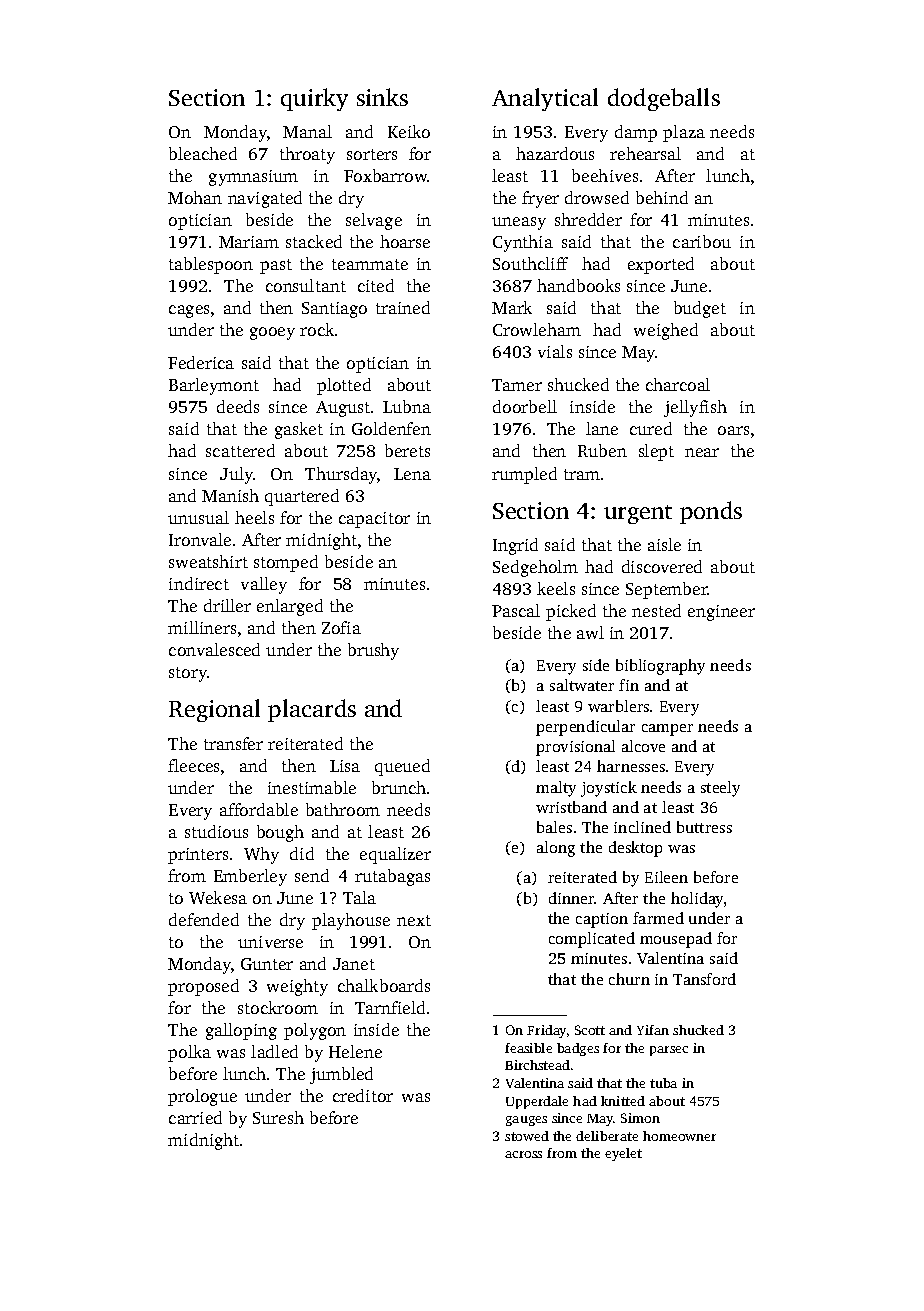  What do you see at coordinates (664, 99) in the screenshot?
I see `dodgeballs` at bounding box center [664, 99].
